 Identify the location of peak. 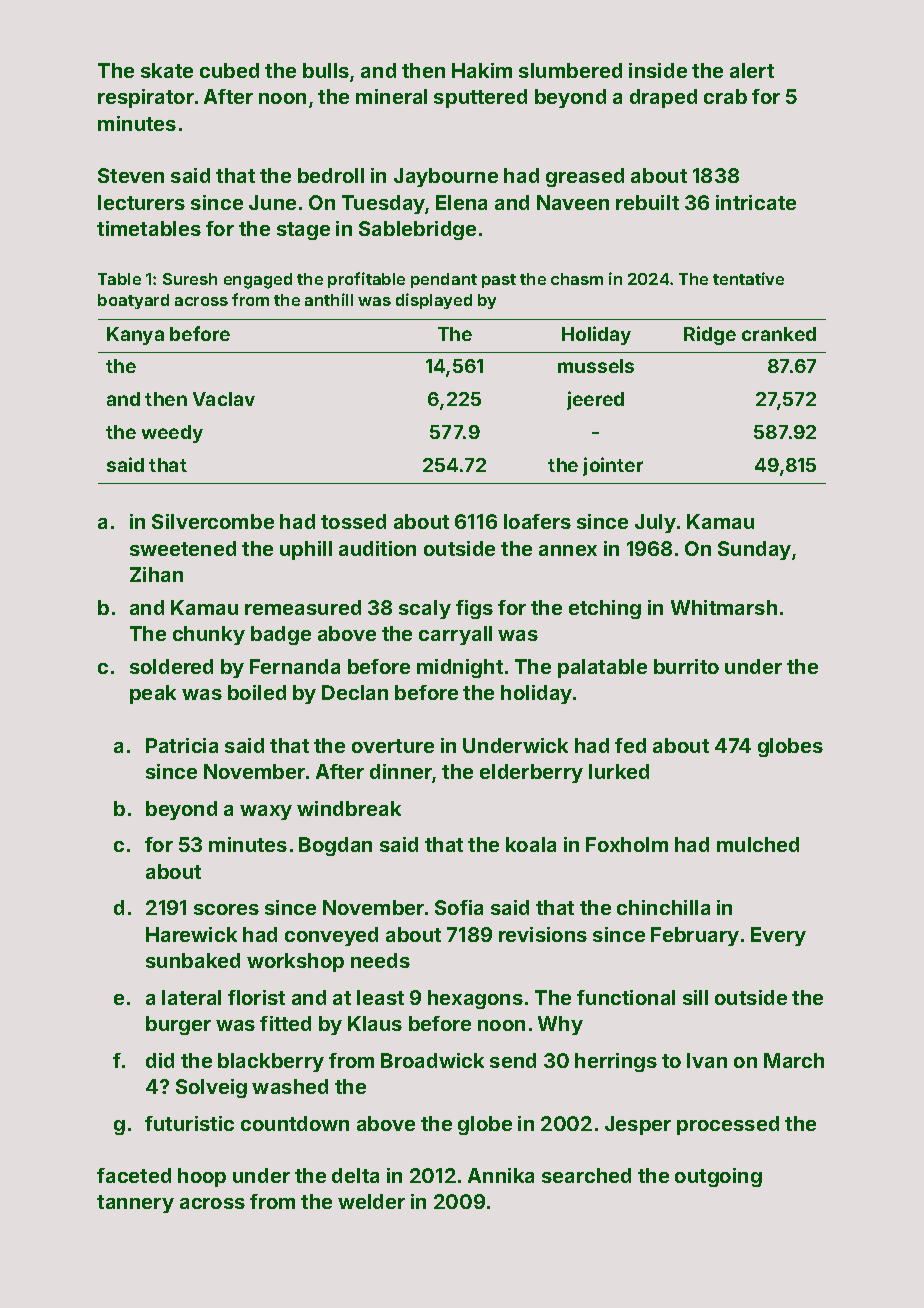
(153, 694).
